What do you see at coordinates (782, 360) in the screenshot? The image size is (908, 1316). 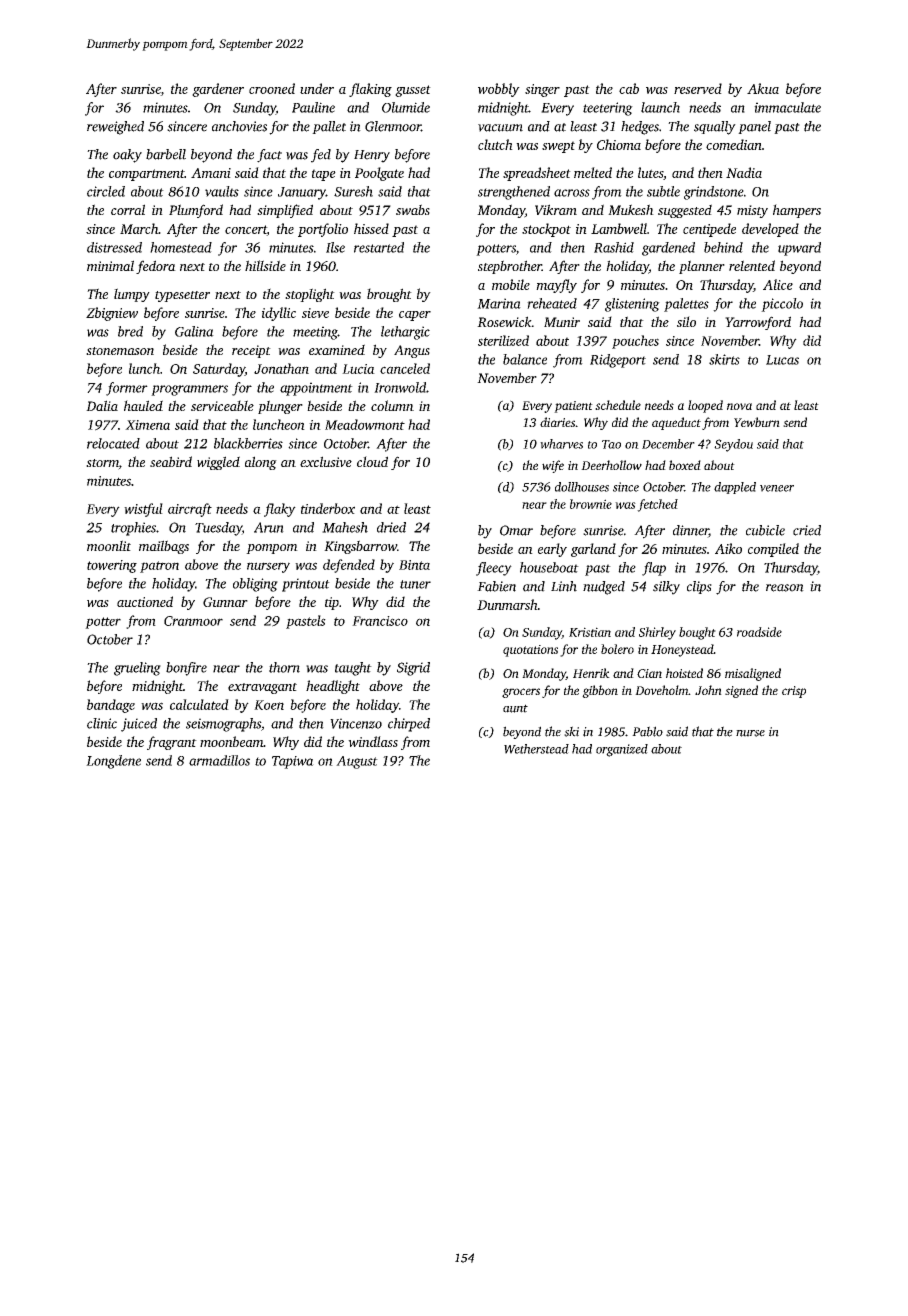 I see `Lucas` at bounding box center [782, 360].
